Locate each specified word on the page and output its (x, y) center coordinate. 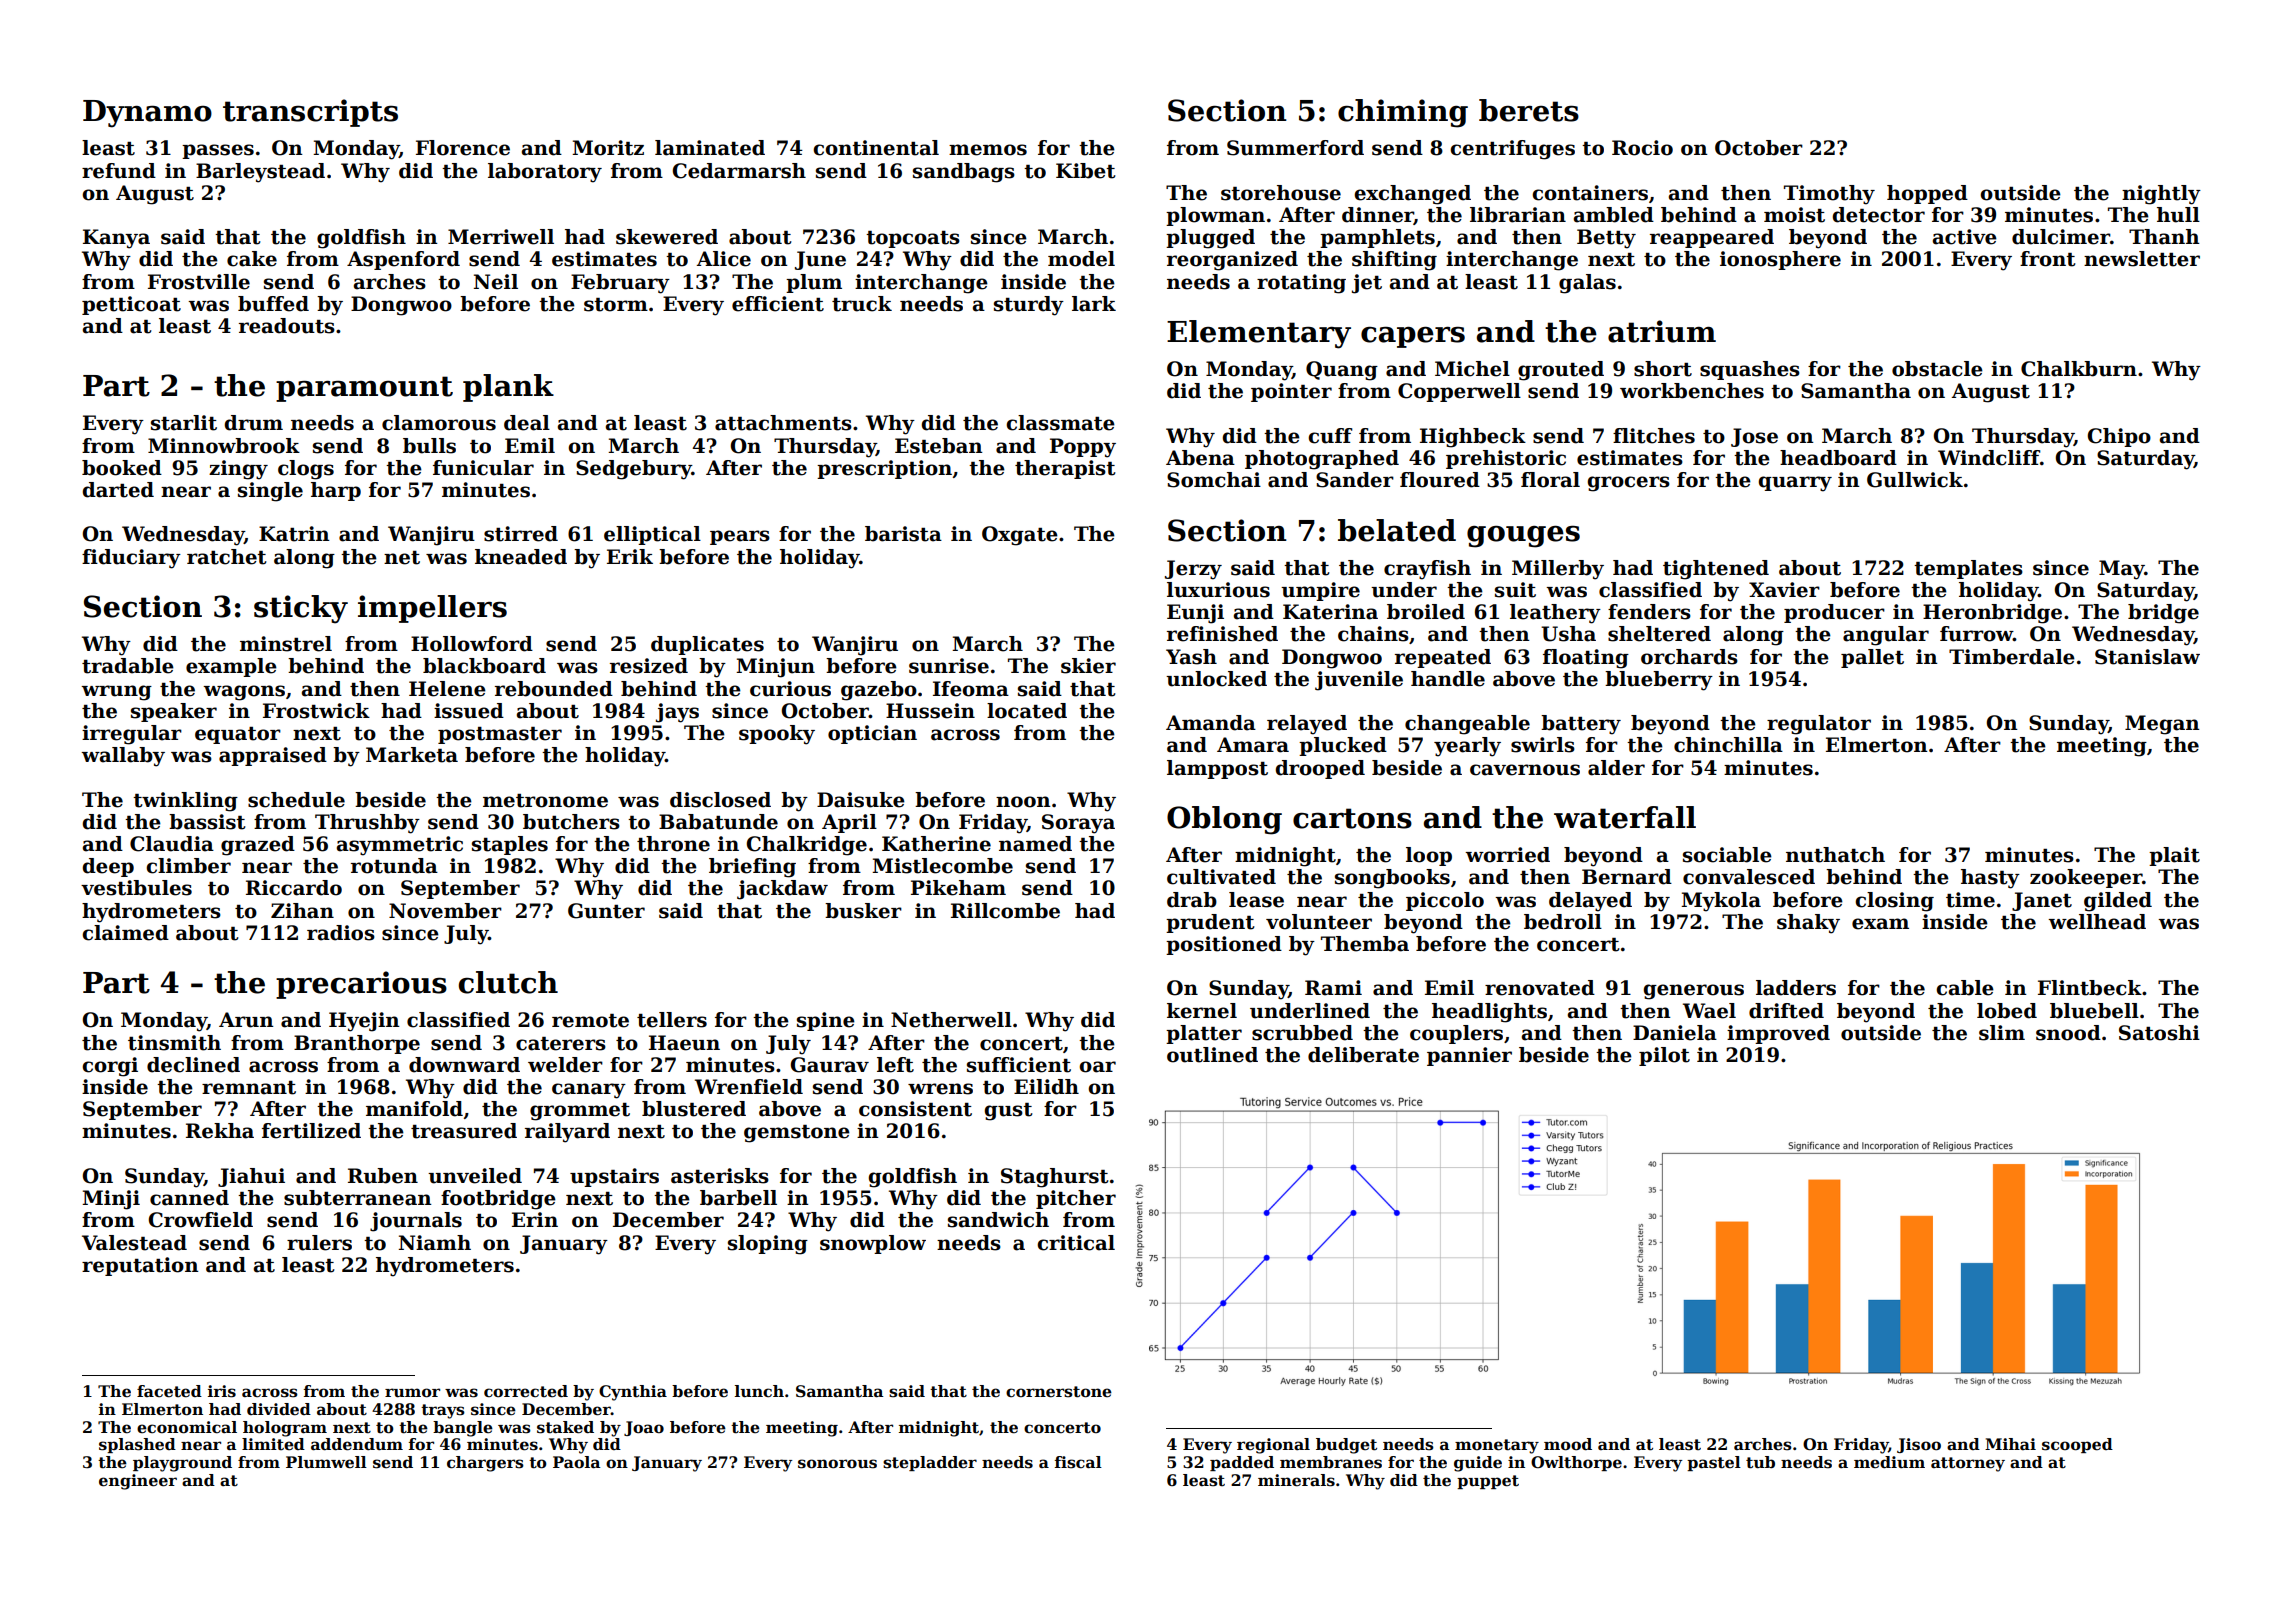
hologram (285, 1429)
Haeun (684, 1043)
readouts (287, 326)
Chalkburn (2079, 369)
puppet (1488, 1482)
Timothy (1829, 195)
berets (1529, 110)
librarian (1518, 215)
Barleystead (260, 173)
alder (1616, 768)
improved (1778, 1034)
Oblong (1224, 820)
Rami (1333, 988)
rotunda (394, 866)
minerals (1296, 1480)
